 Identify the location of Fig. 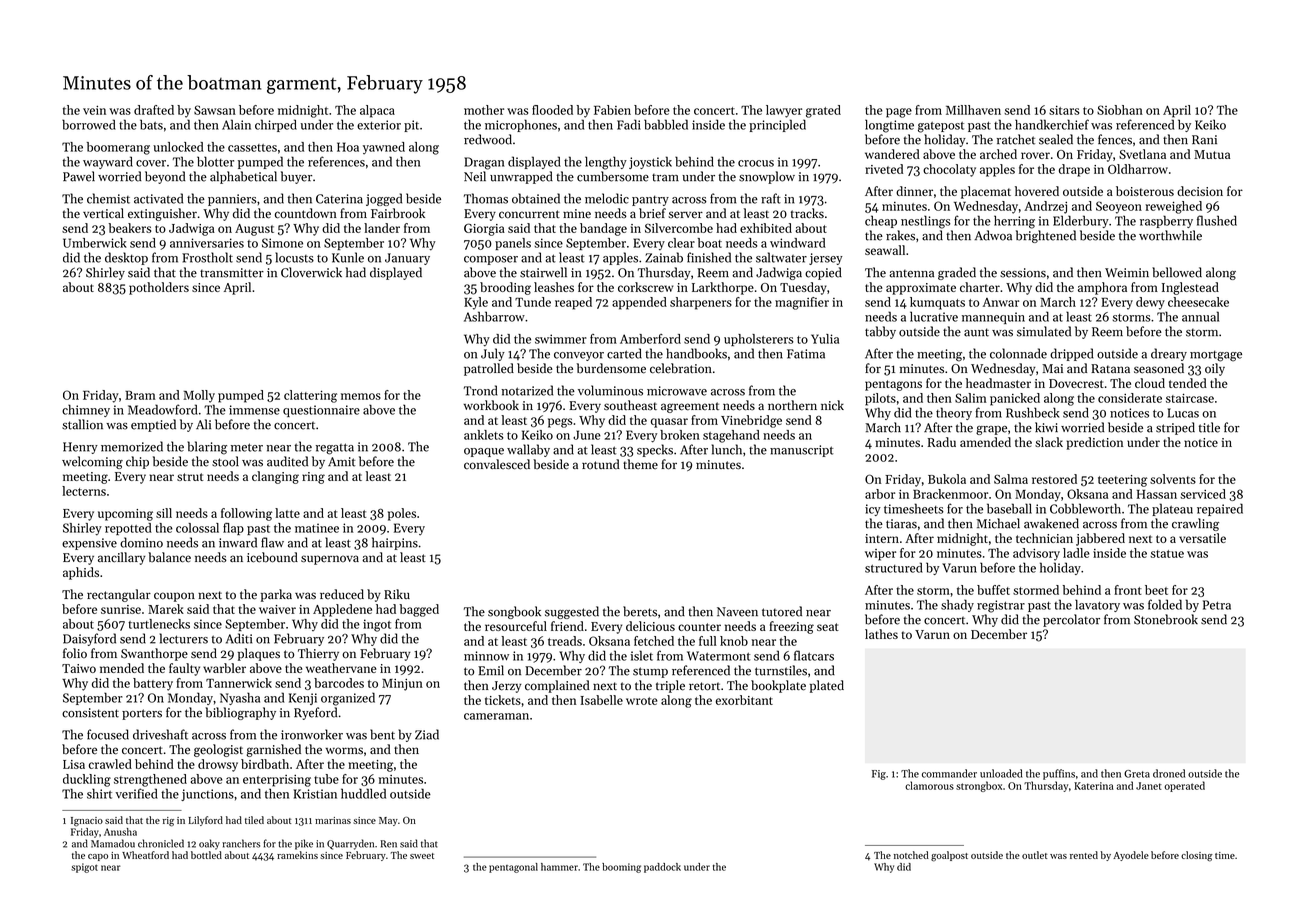
(879, 775).
